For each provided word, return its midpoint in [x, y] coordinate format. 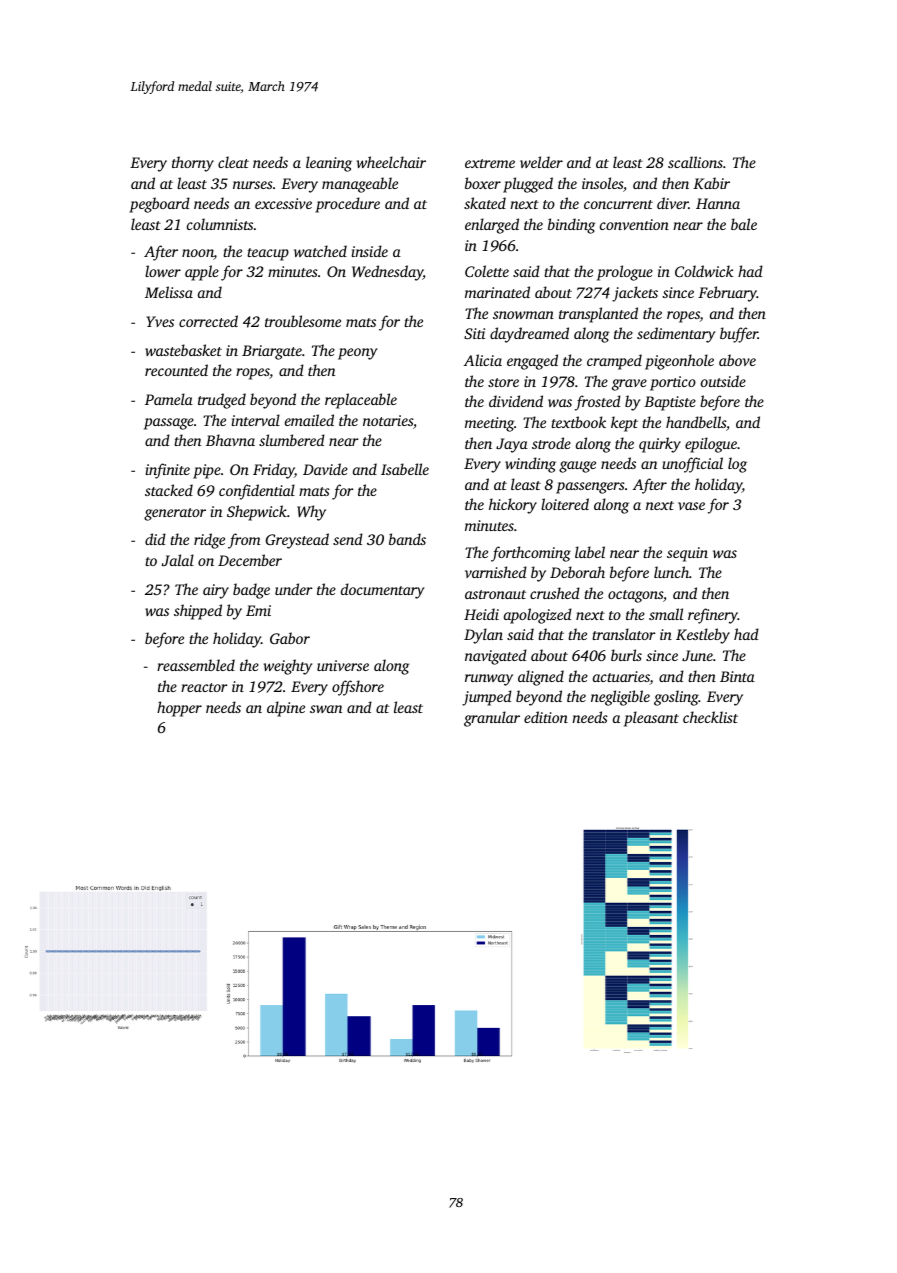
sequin [687, 554]
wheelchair [391, 162]
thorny [193, 164]
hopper [179, 709]
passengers [590, 488]
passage [169, 424]
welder [541, 162]
